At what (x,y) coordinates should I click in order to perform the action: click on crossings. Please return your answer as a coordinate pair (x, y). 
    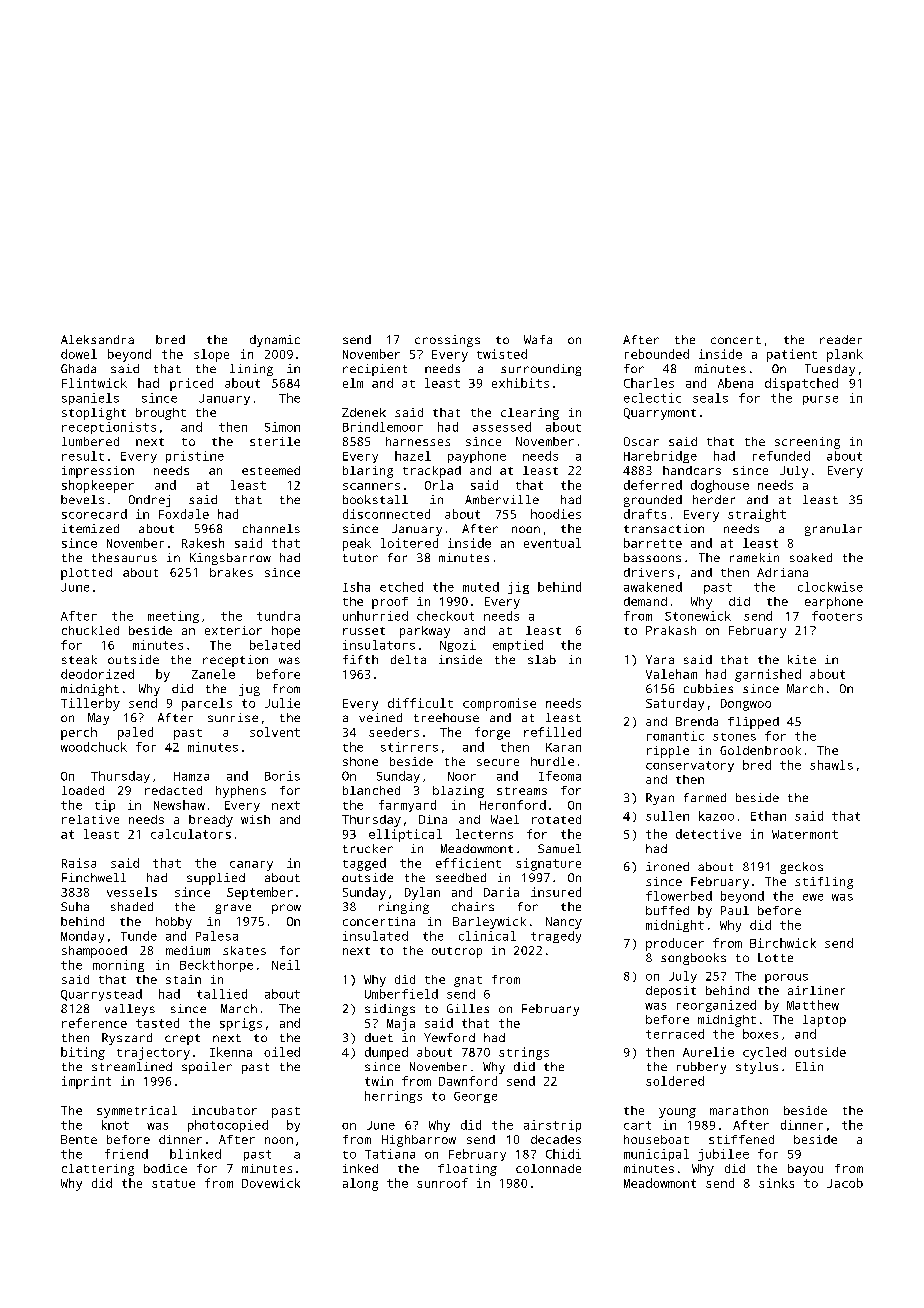
    Looking at the image, I should click on (447, 341).
